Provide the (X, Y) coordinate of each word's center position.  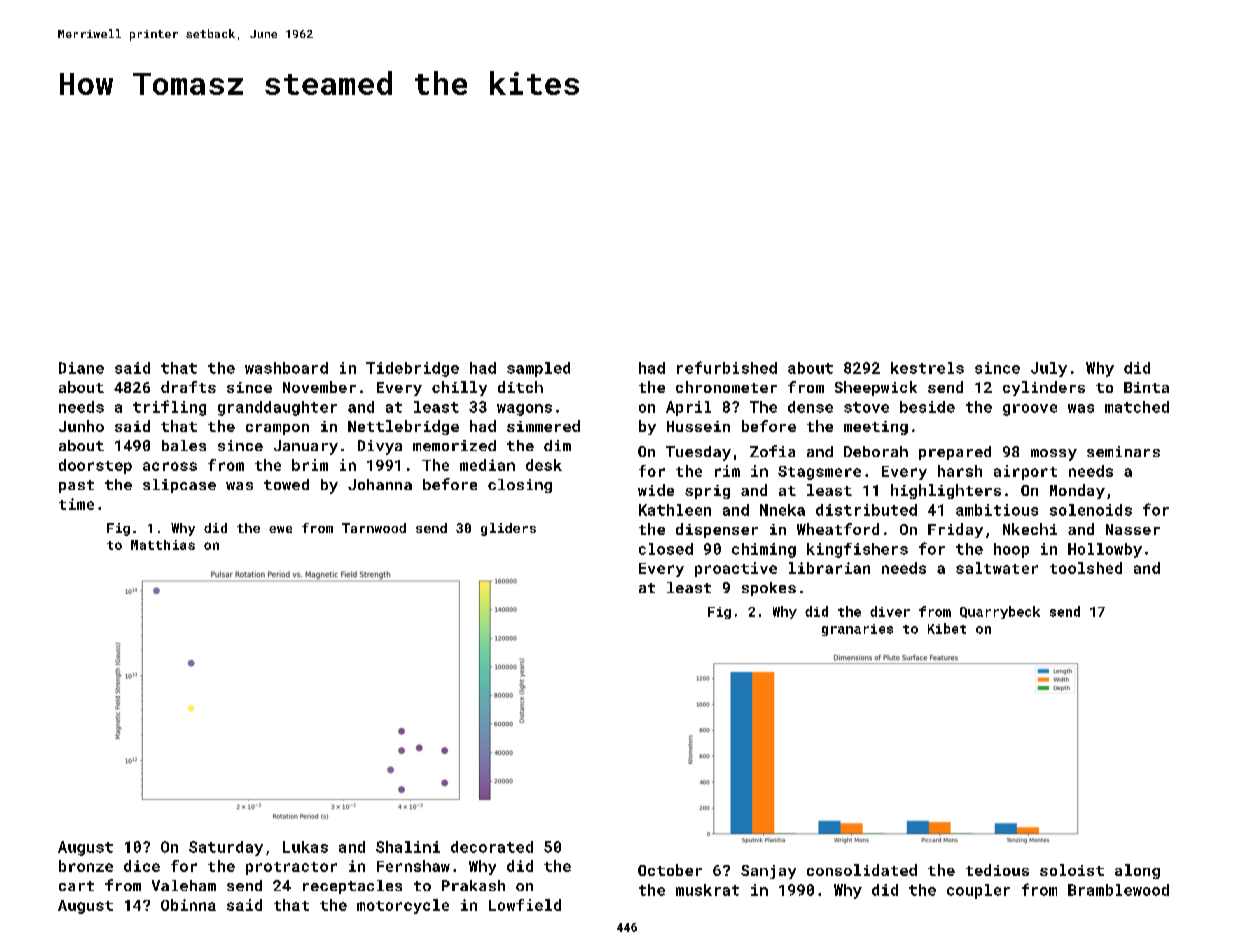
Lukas (305, 847)
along (1137, 871)
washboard (286, 368)
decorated (492, 847)
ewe (280, 529)
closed (666, 549)
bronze (86, 866)
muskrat (707, 890)
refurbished (727, 367)
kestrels (927, 368)
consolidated (862, 870)
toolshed (1086, 568)
